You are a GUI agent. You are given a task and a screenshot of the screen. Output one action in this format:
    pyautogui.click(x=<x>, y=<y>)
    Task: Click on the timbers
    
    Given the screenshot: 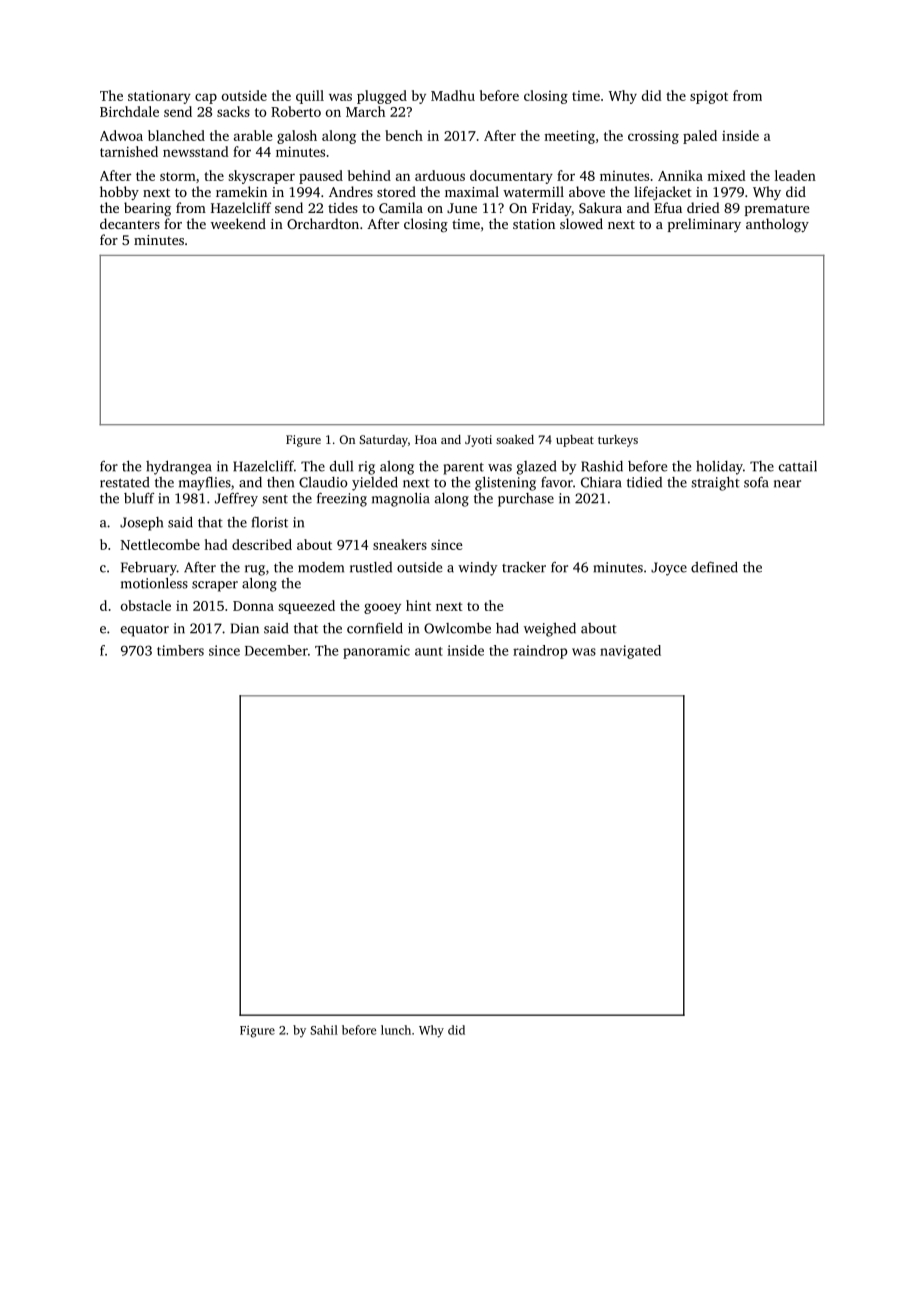 What is the action you would take?
    pyautogui.click(x=180, y=650)
